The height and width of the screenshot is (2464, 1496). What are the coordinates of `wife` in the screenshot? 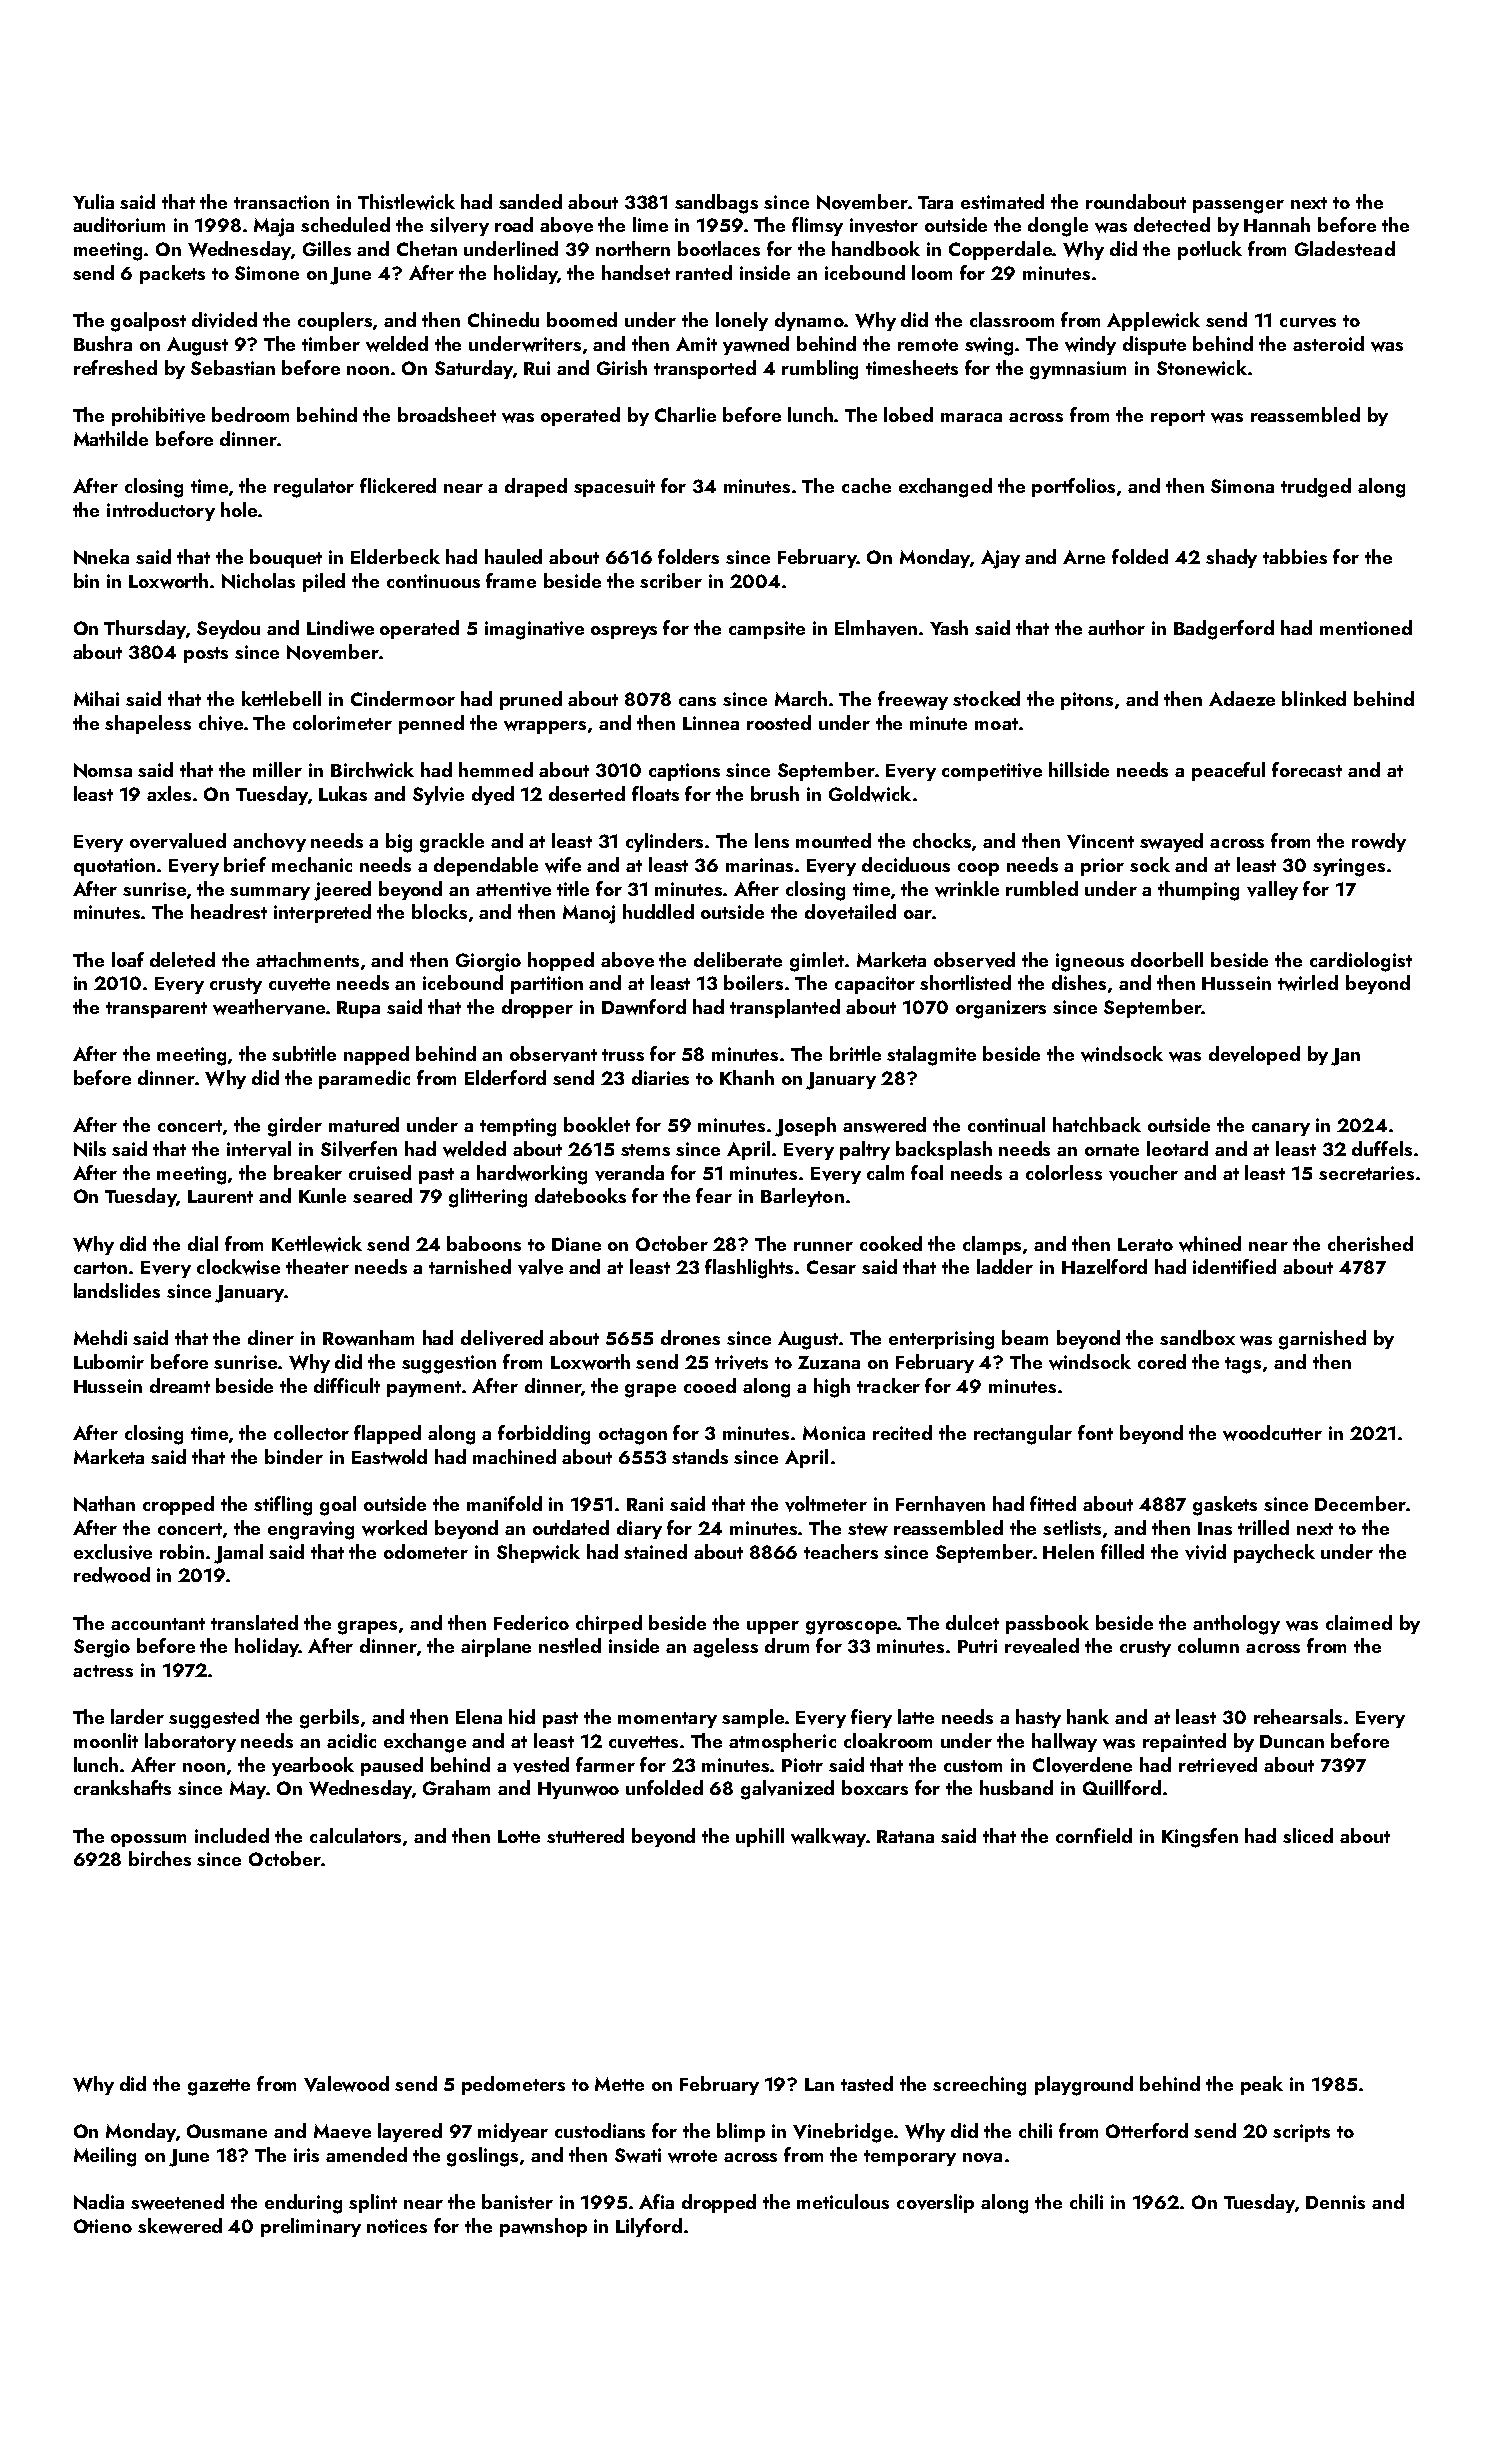 It's located at (563, 865).
